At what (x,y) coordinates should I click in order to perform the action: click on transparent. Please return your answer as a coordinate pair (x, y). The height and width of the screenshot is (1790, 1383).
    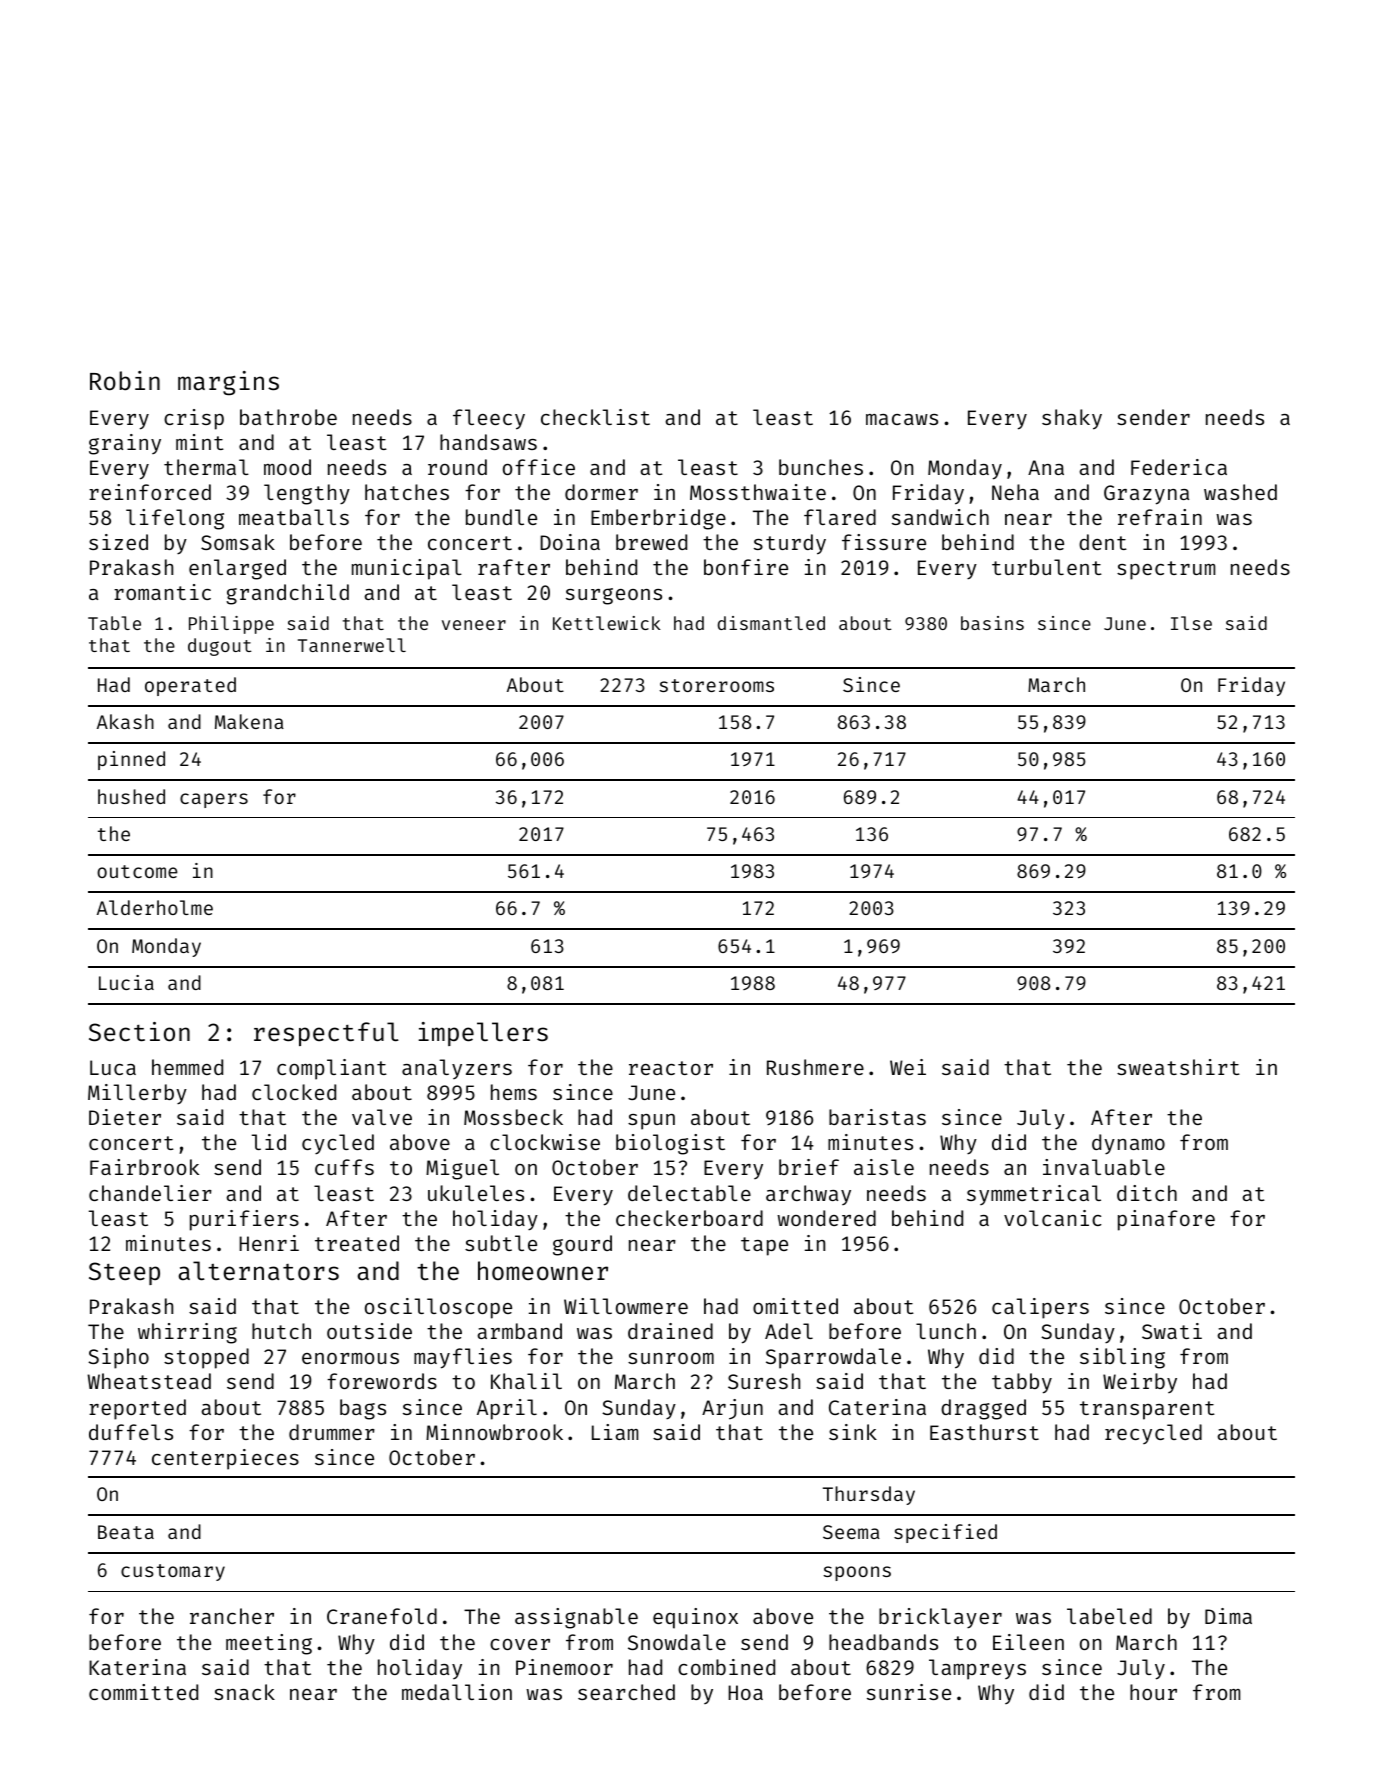
    Looking at the image, I should click on (1147, 1410).
